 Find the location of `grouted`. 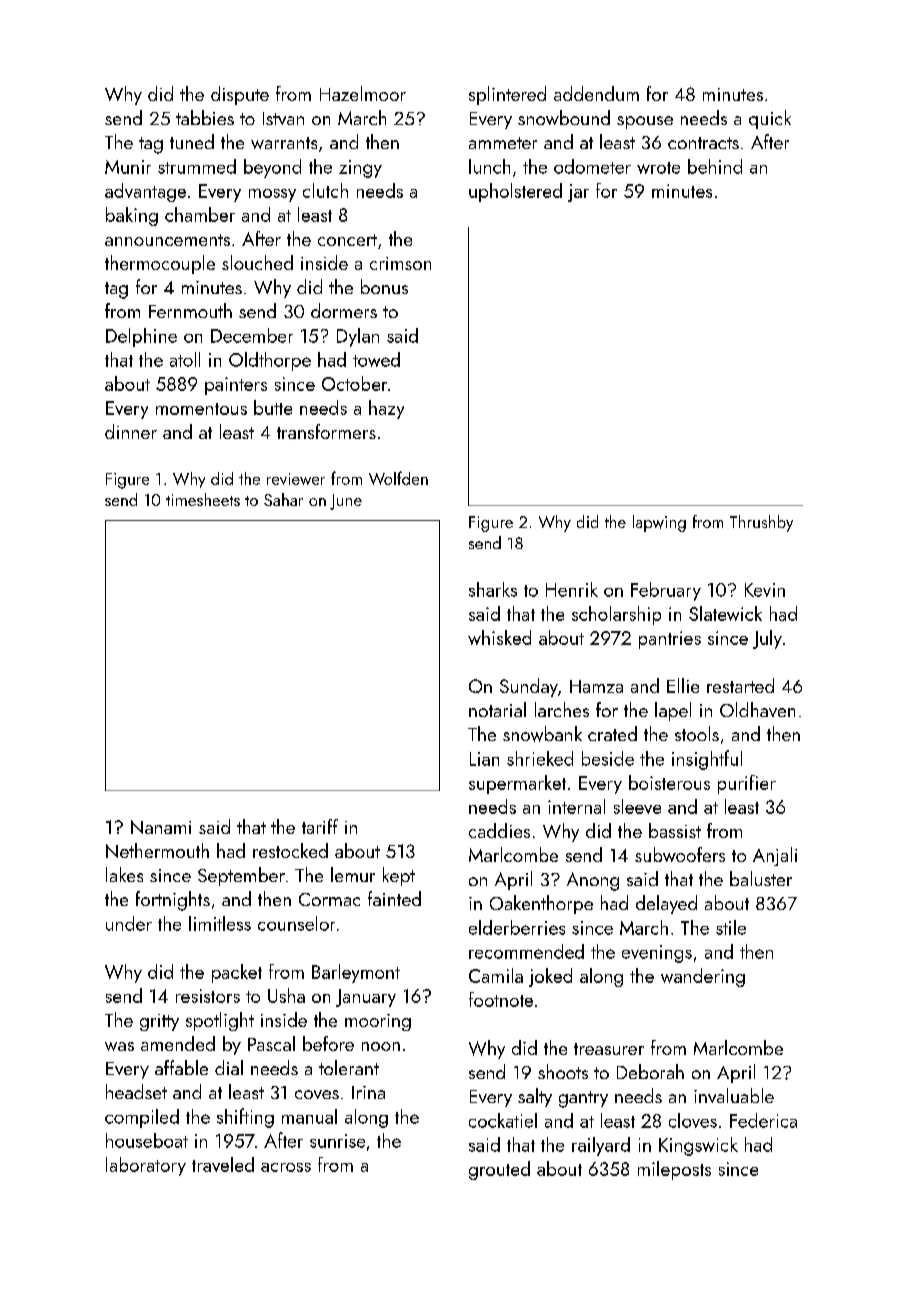

grouted is located at coordinates (499, 1170).
